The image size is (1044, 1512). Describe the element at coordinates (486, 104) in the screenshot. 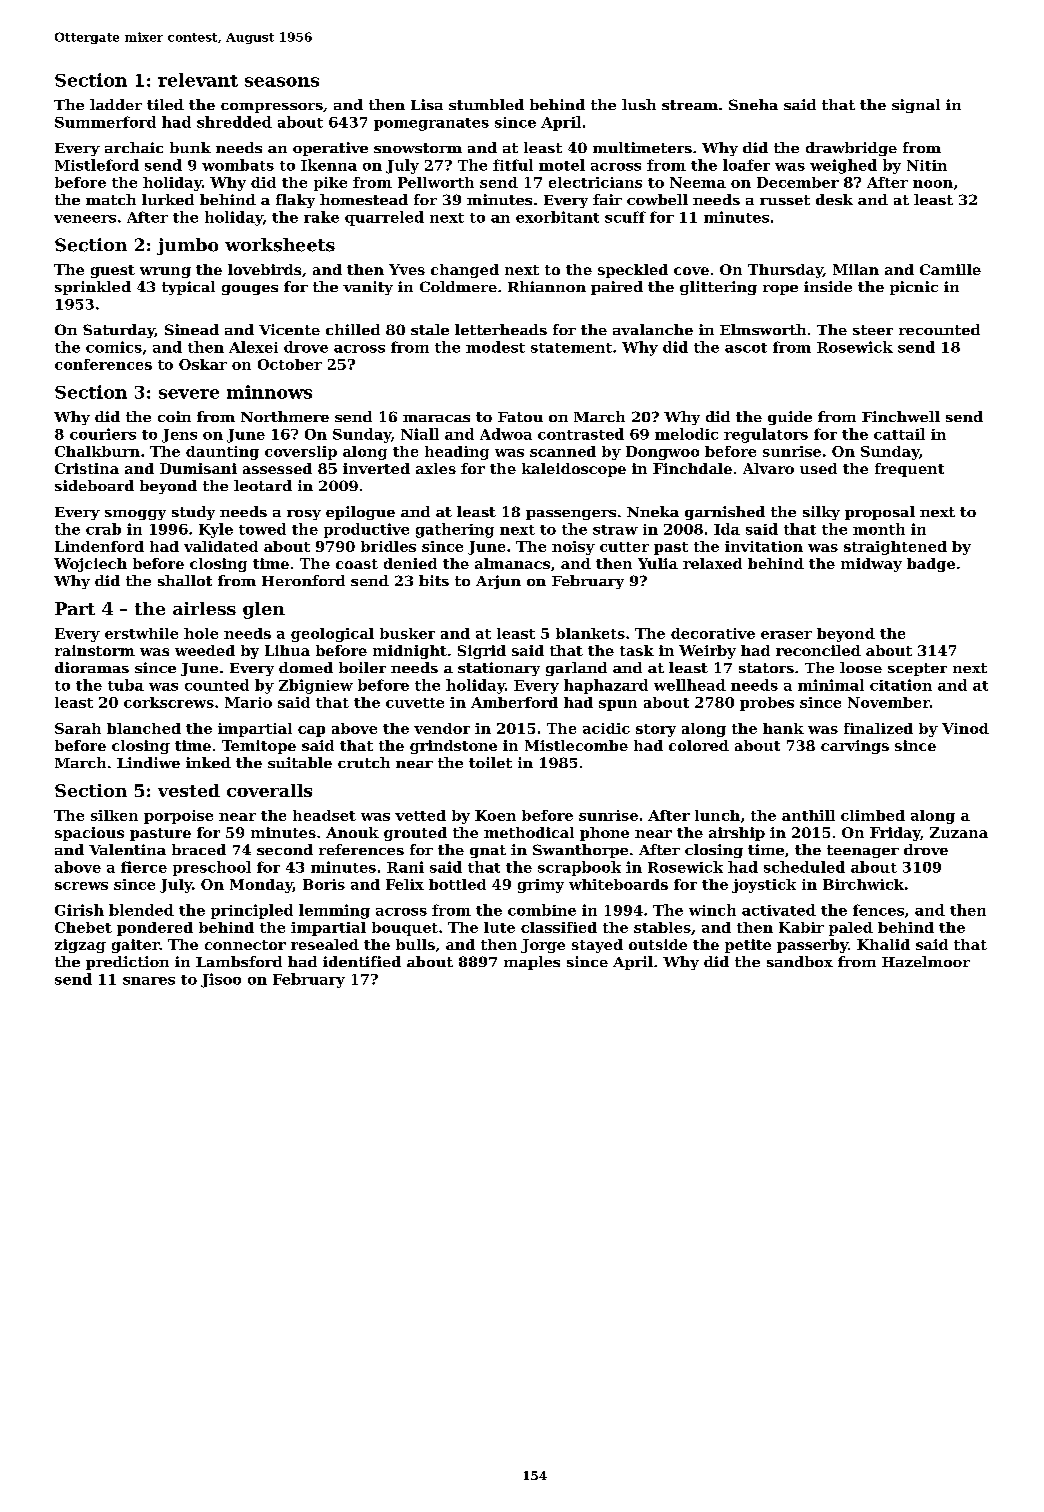

I see `stumbled` at that location.
